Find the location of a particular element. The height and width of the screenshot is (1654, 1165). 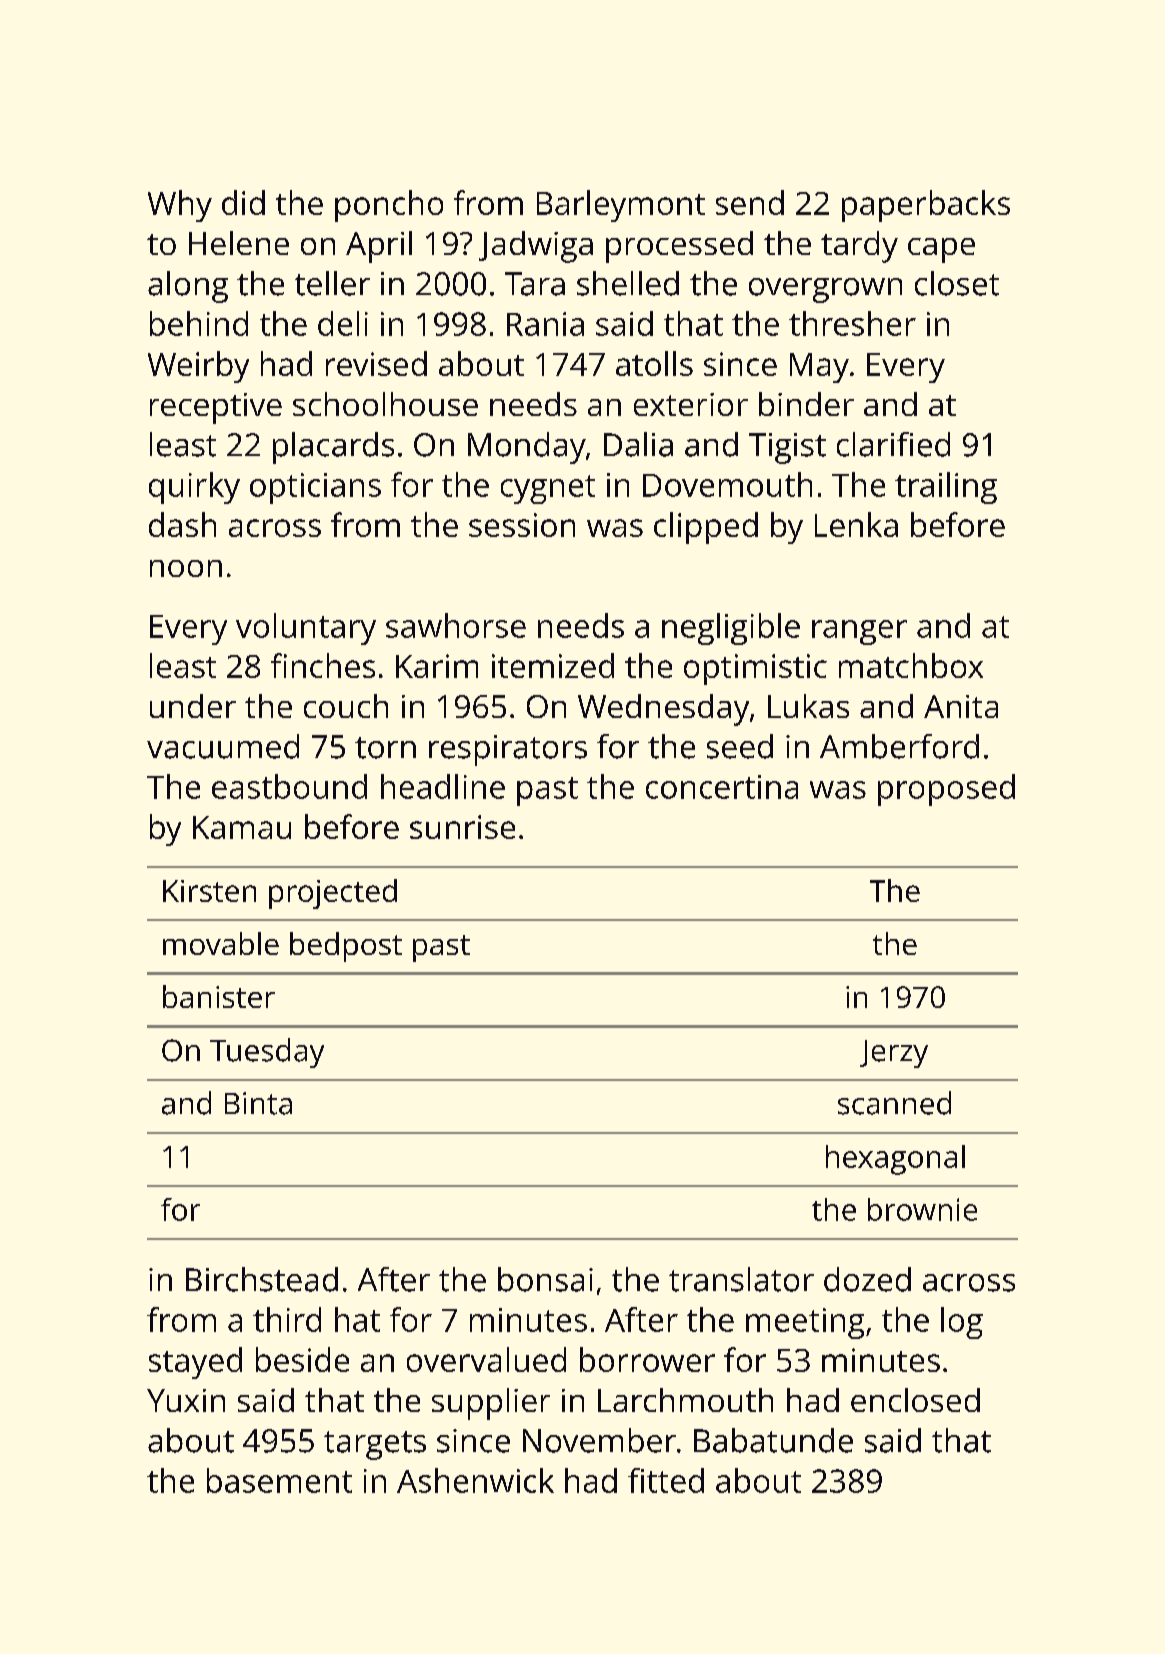

vacuumed is located at coordinates (223, 746).
